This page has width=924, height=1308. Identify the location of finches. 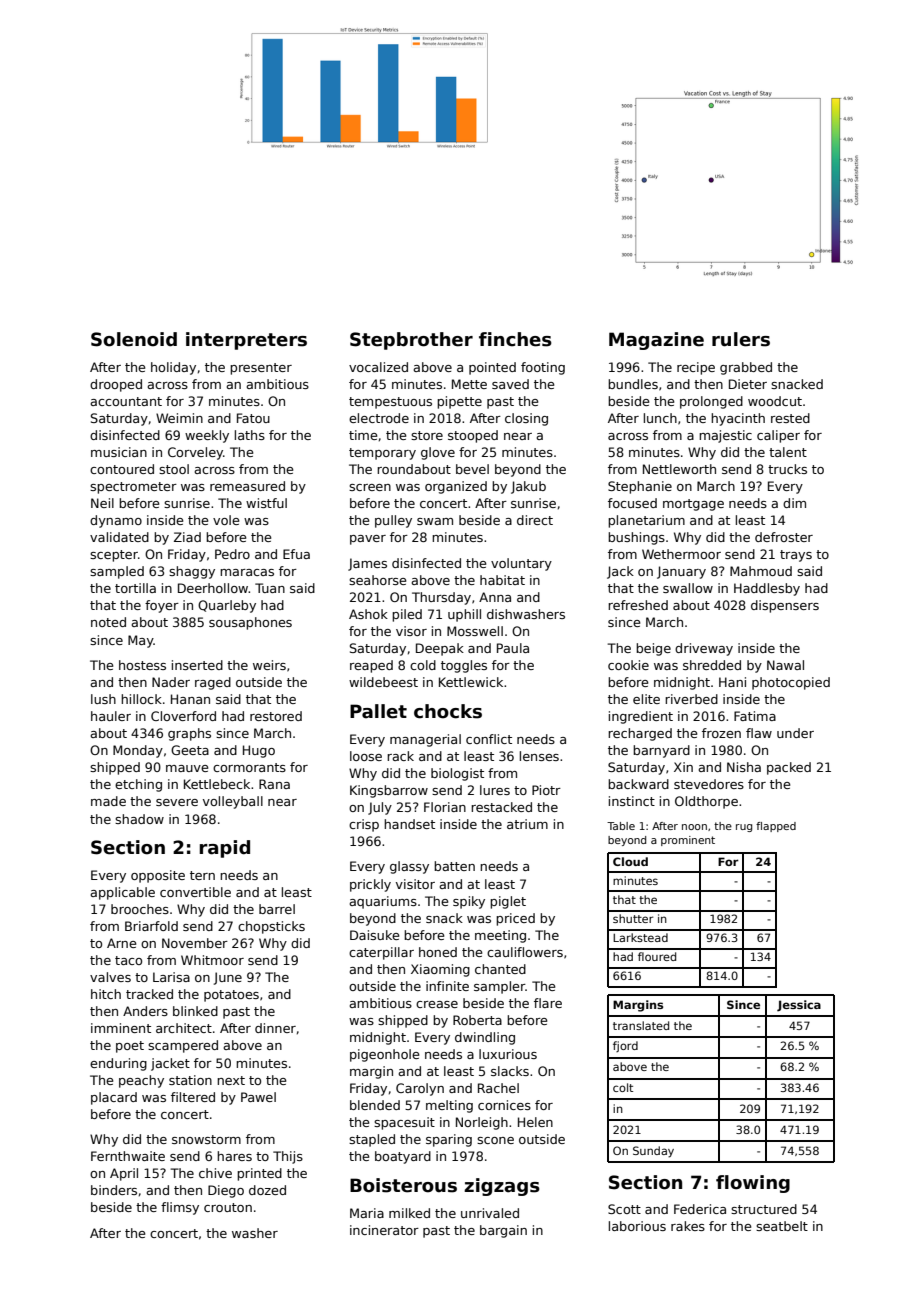
(515, 339).
